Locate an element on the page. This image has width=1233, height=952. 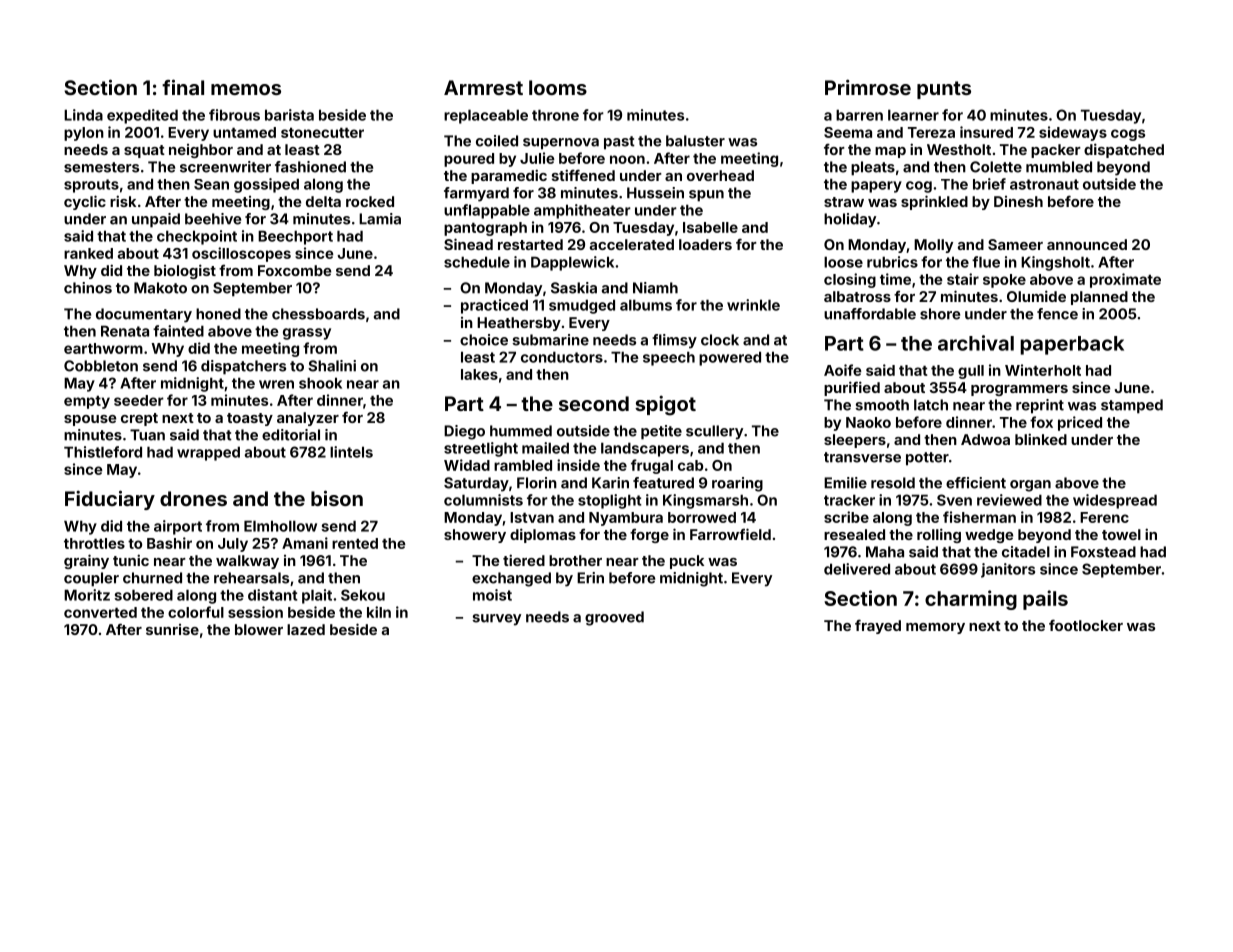
learner is located at coordinates (913, 115).
